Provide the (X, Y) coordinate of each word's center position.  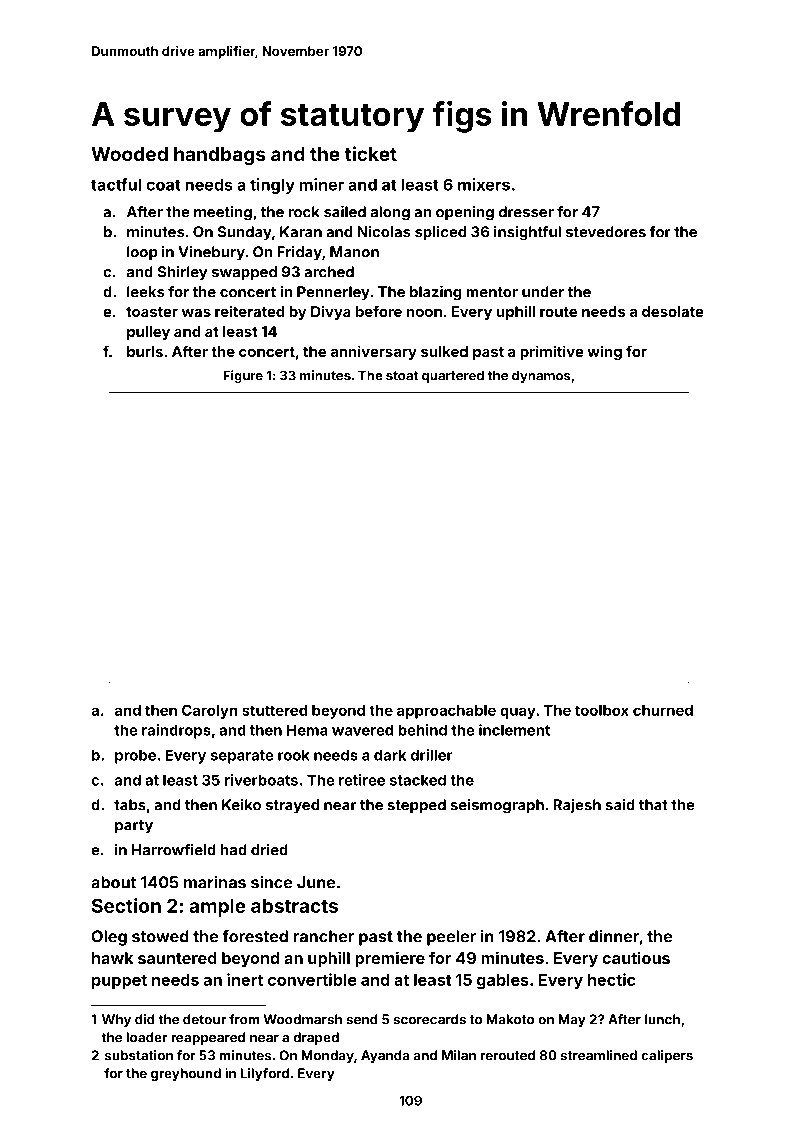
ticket (371, 153)
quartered (453, 376)
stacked (418, 780)
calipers (667, 1056)
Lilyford (264, 1074)
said (620, 805)
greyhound (186, 1074)
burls (145, 351)
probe (135, 756)
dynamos (541, 376)
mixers (484, 184)
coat (163, 185)
